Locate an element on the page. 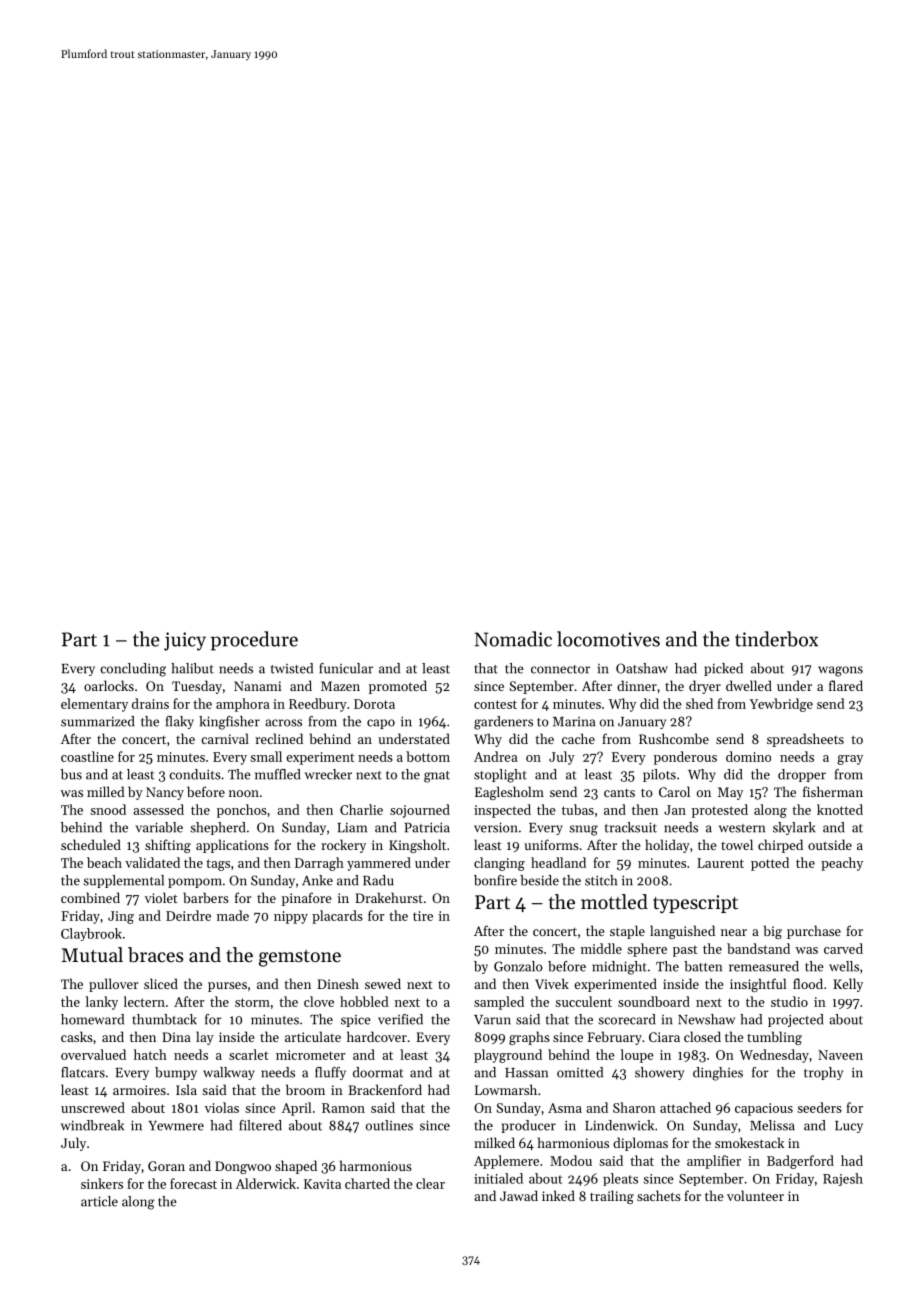 The height and width of the document is (1308, 924). placards is located at coordinates (337, 917).
